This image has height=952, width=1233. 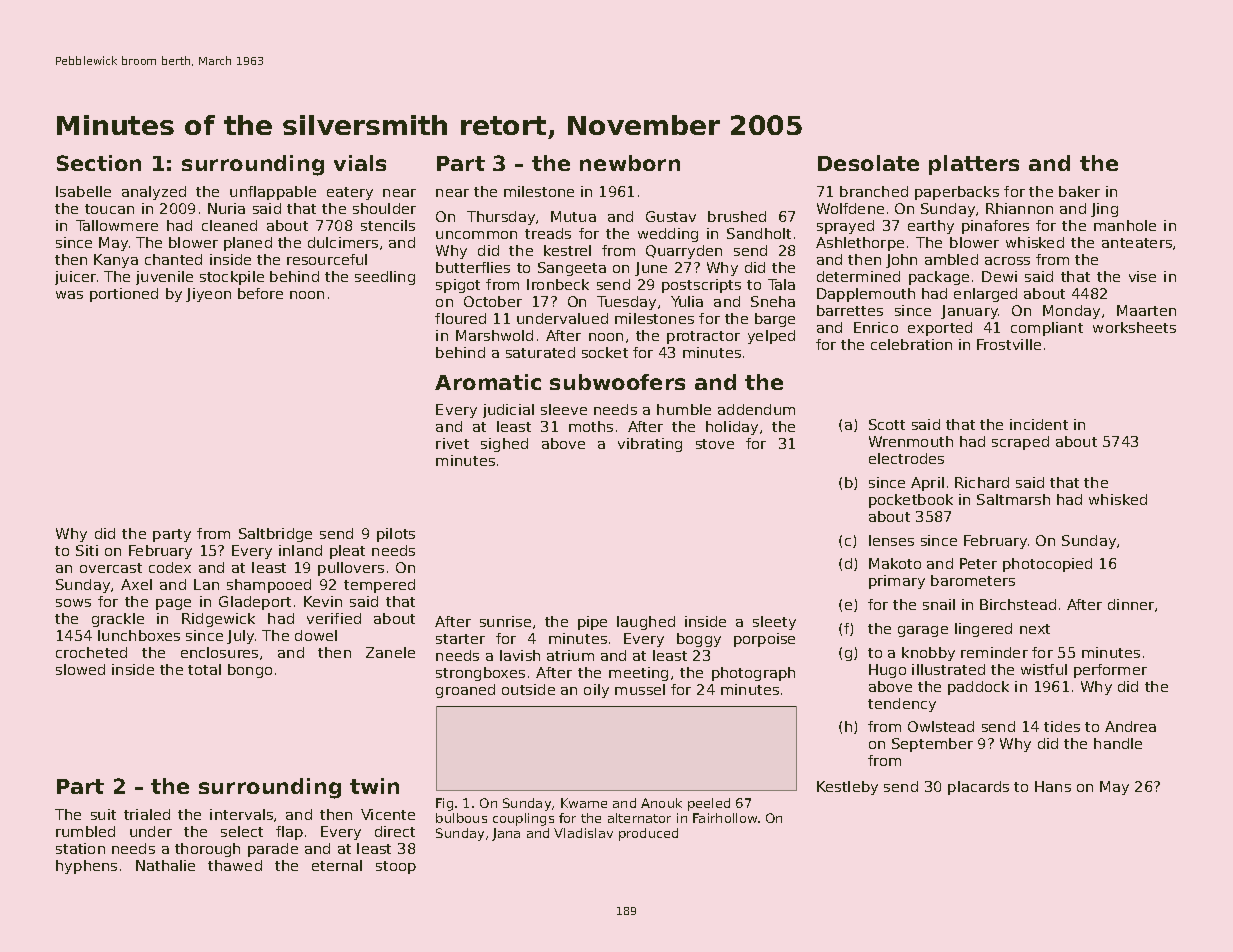 I want to click on sunrise, so click(x=505, y=621).
